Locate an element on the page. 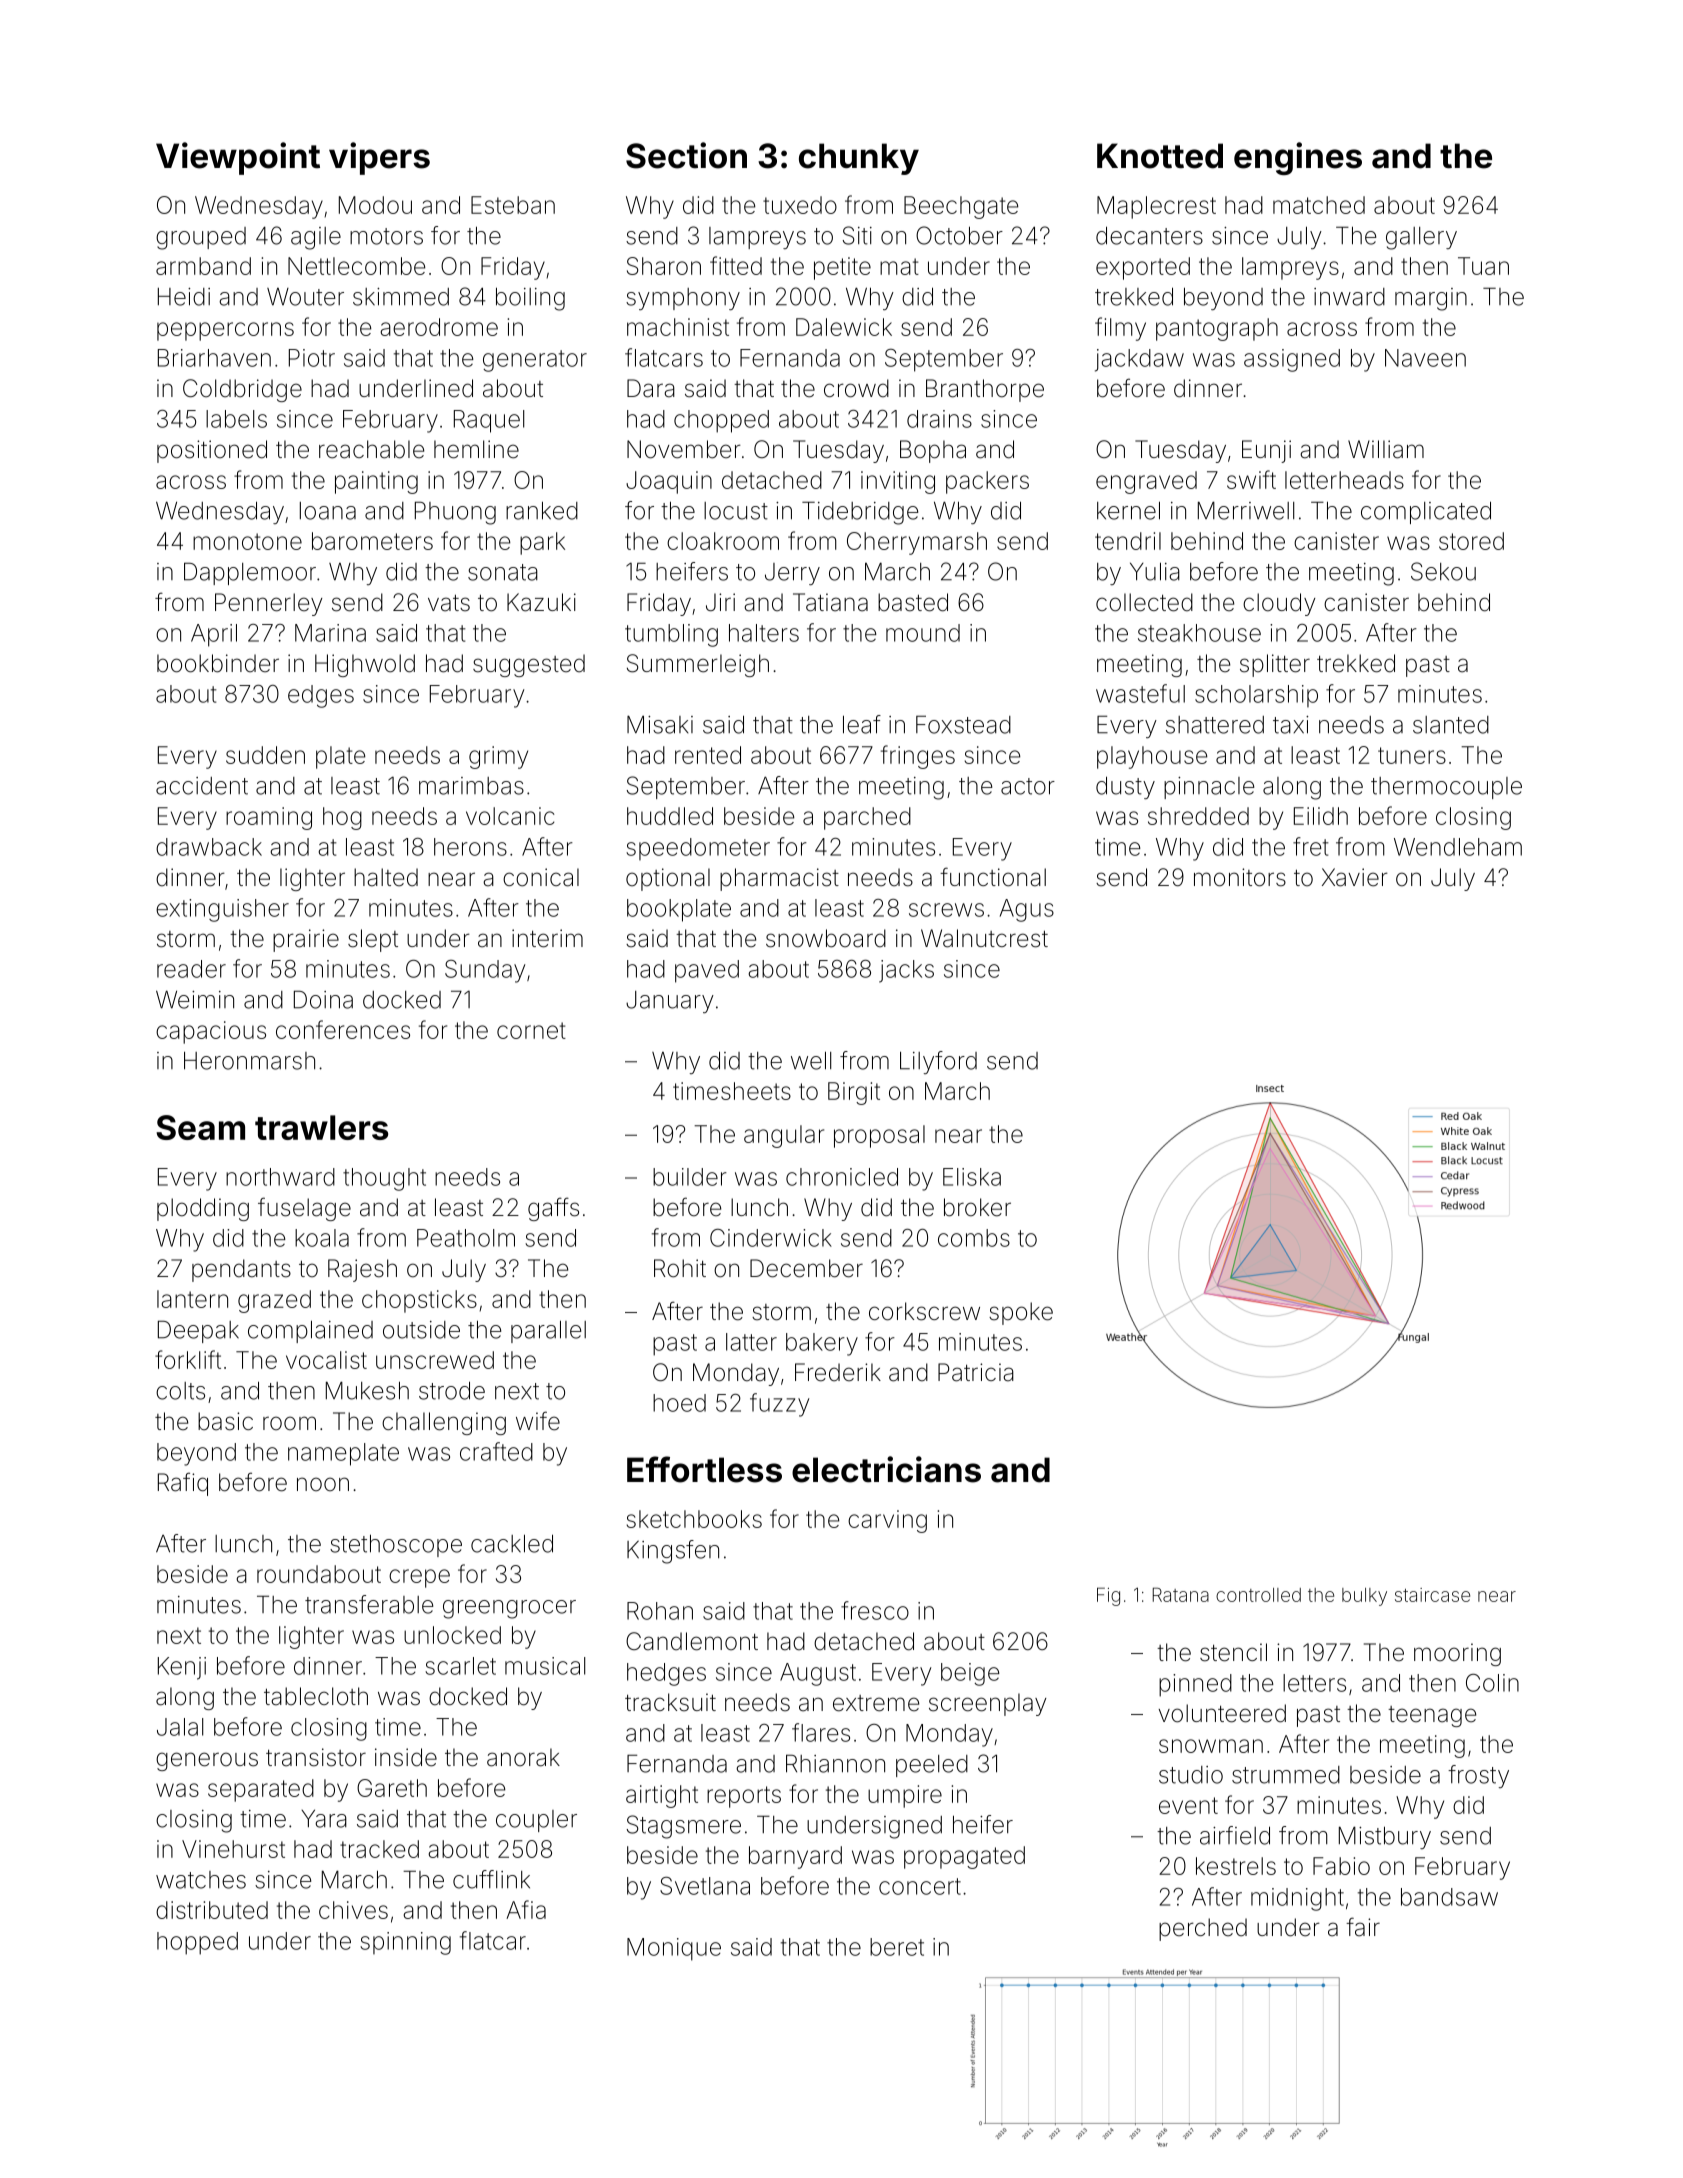  vipers is located at coordinates (379, 158).
